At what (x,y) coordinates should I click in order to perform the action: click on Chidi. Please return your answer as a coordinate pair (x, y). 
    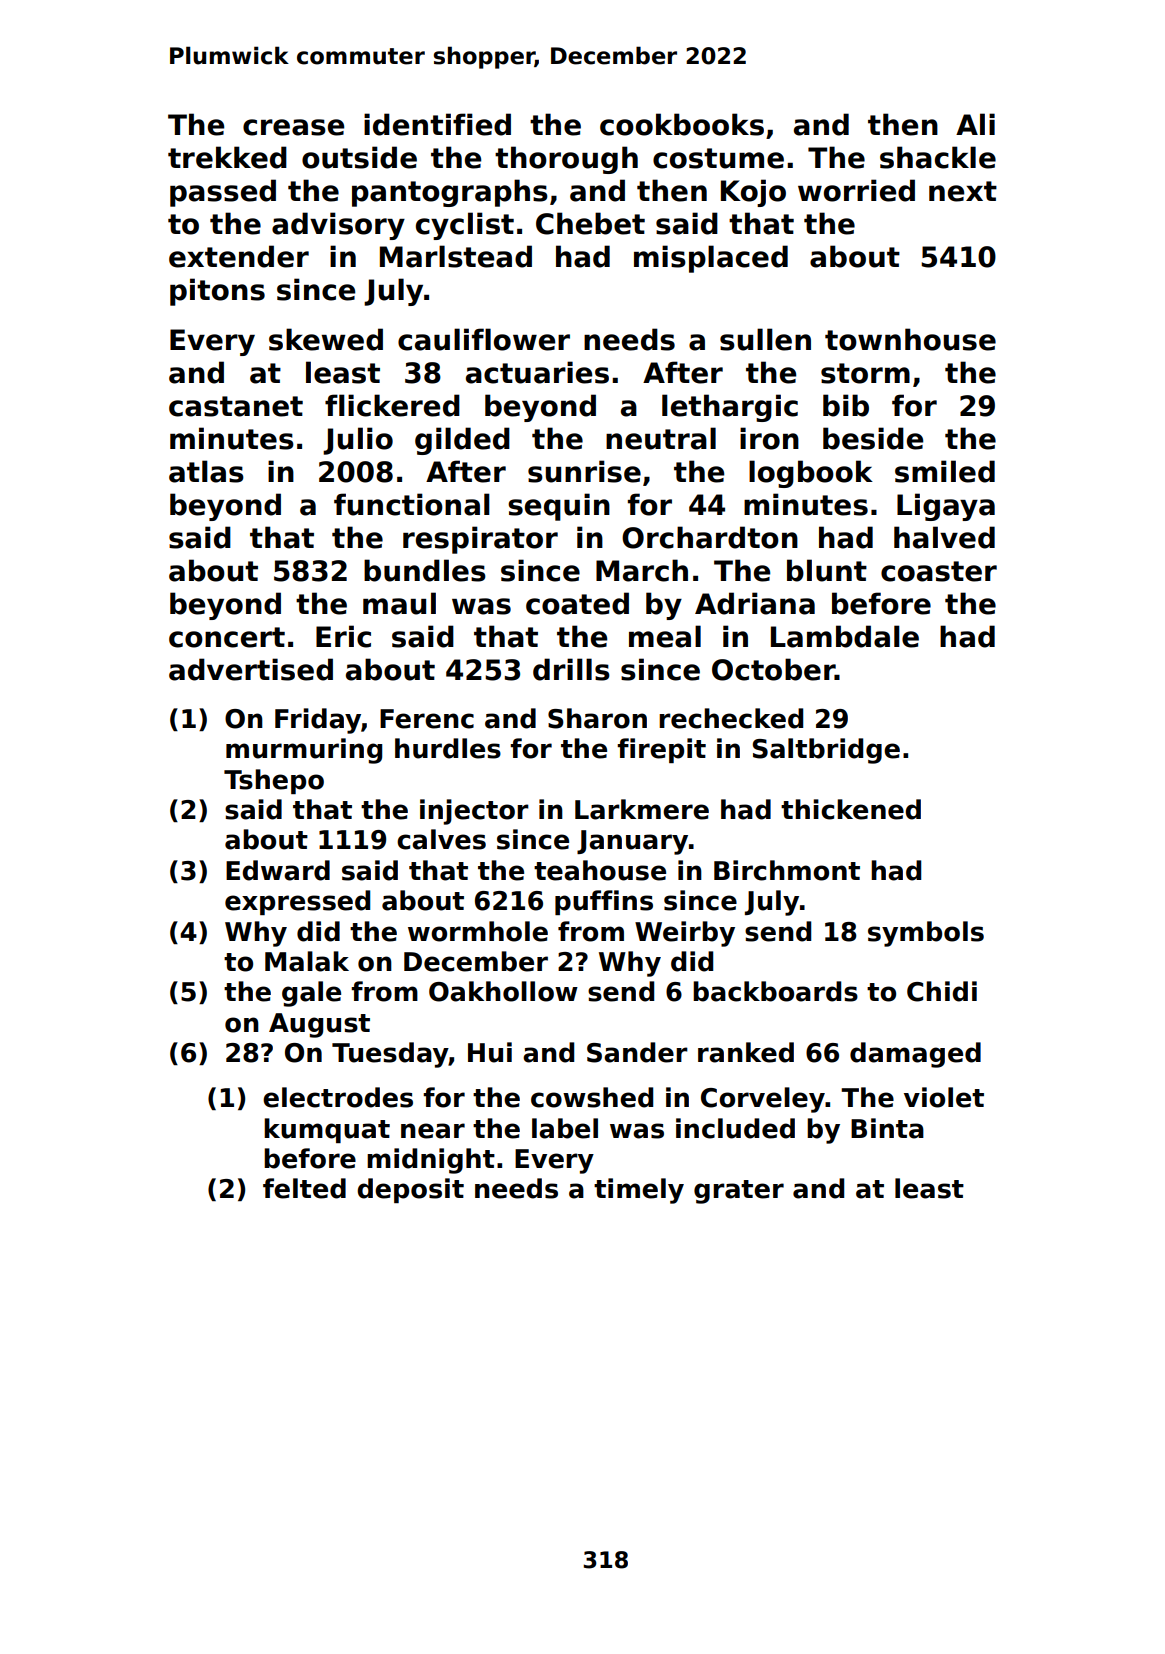
    Looking at the image, I should click on (942, 991).
